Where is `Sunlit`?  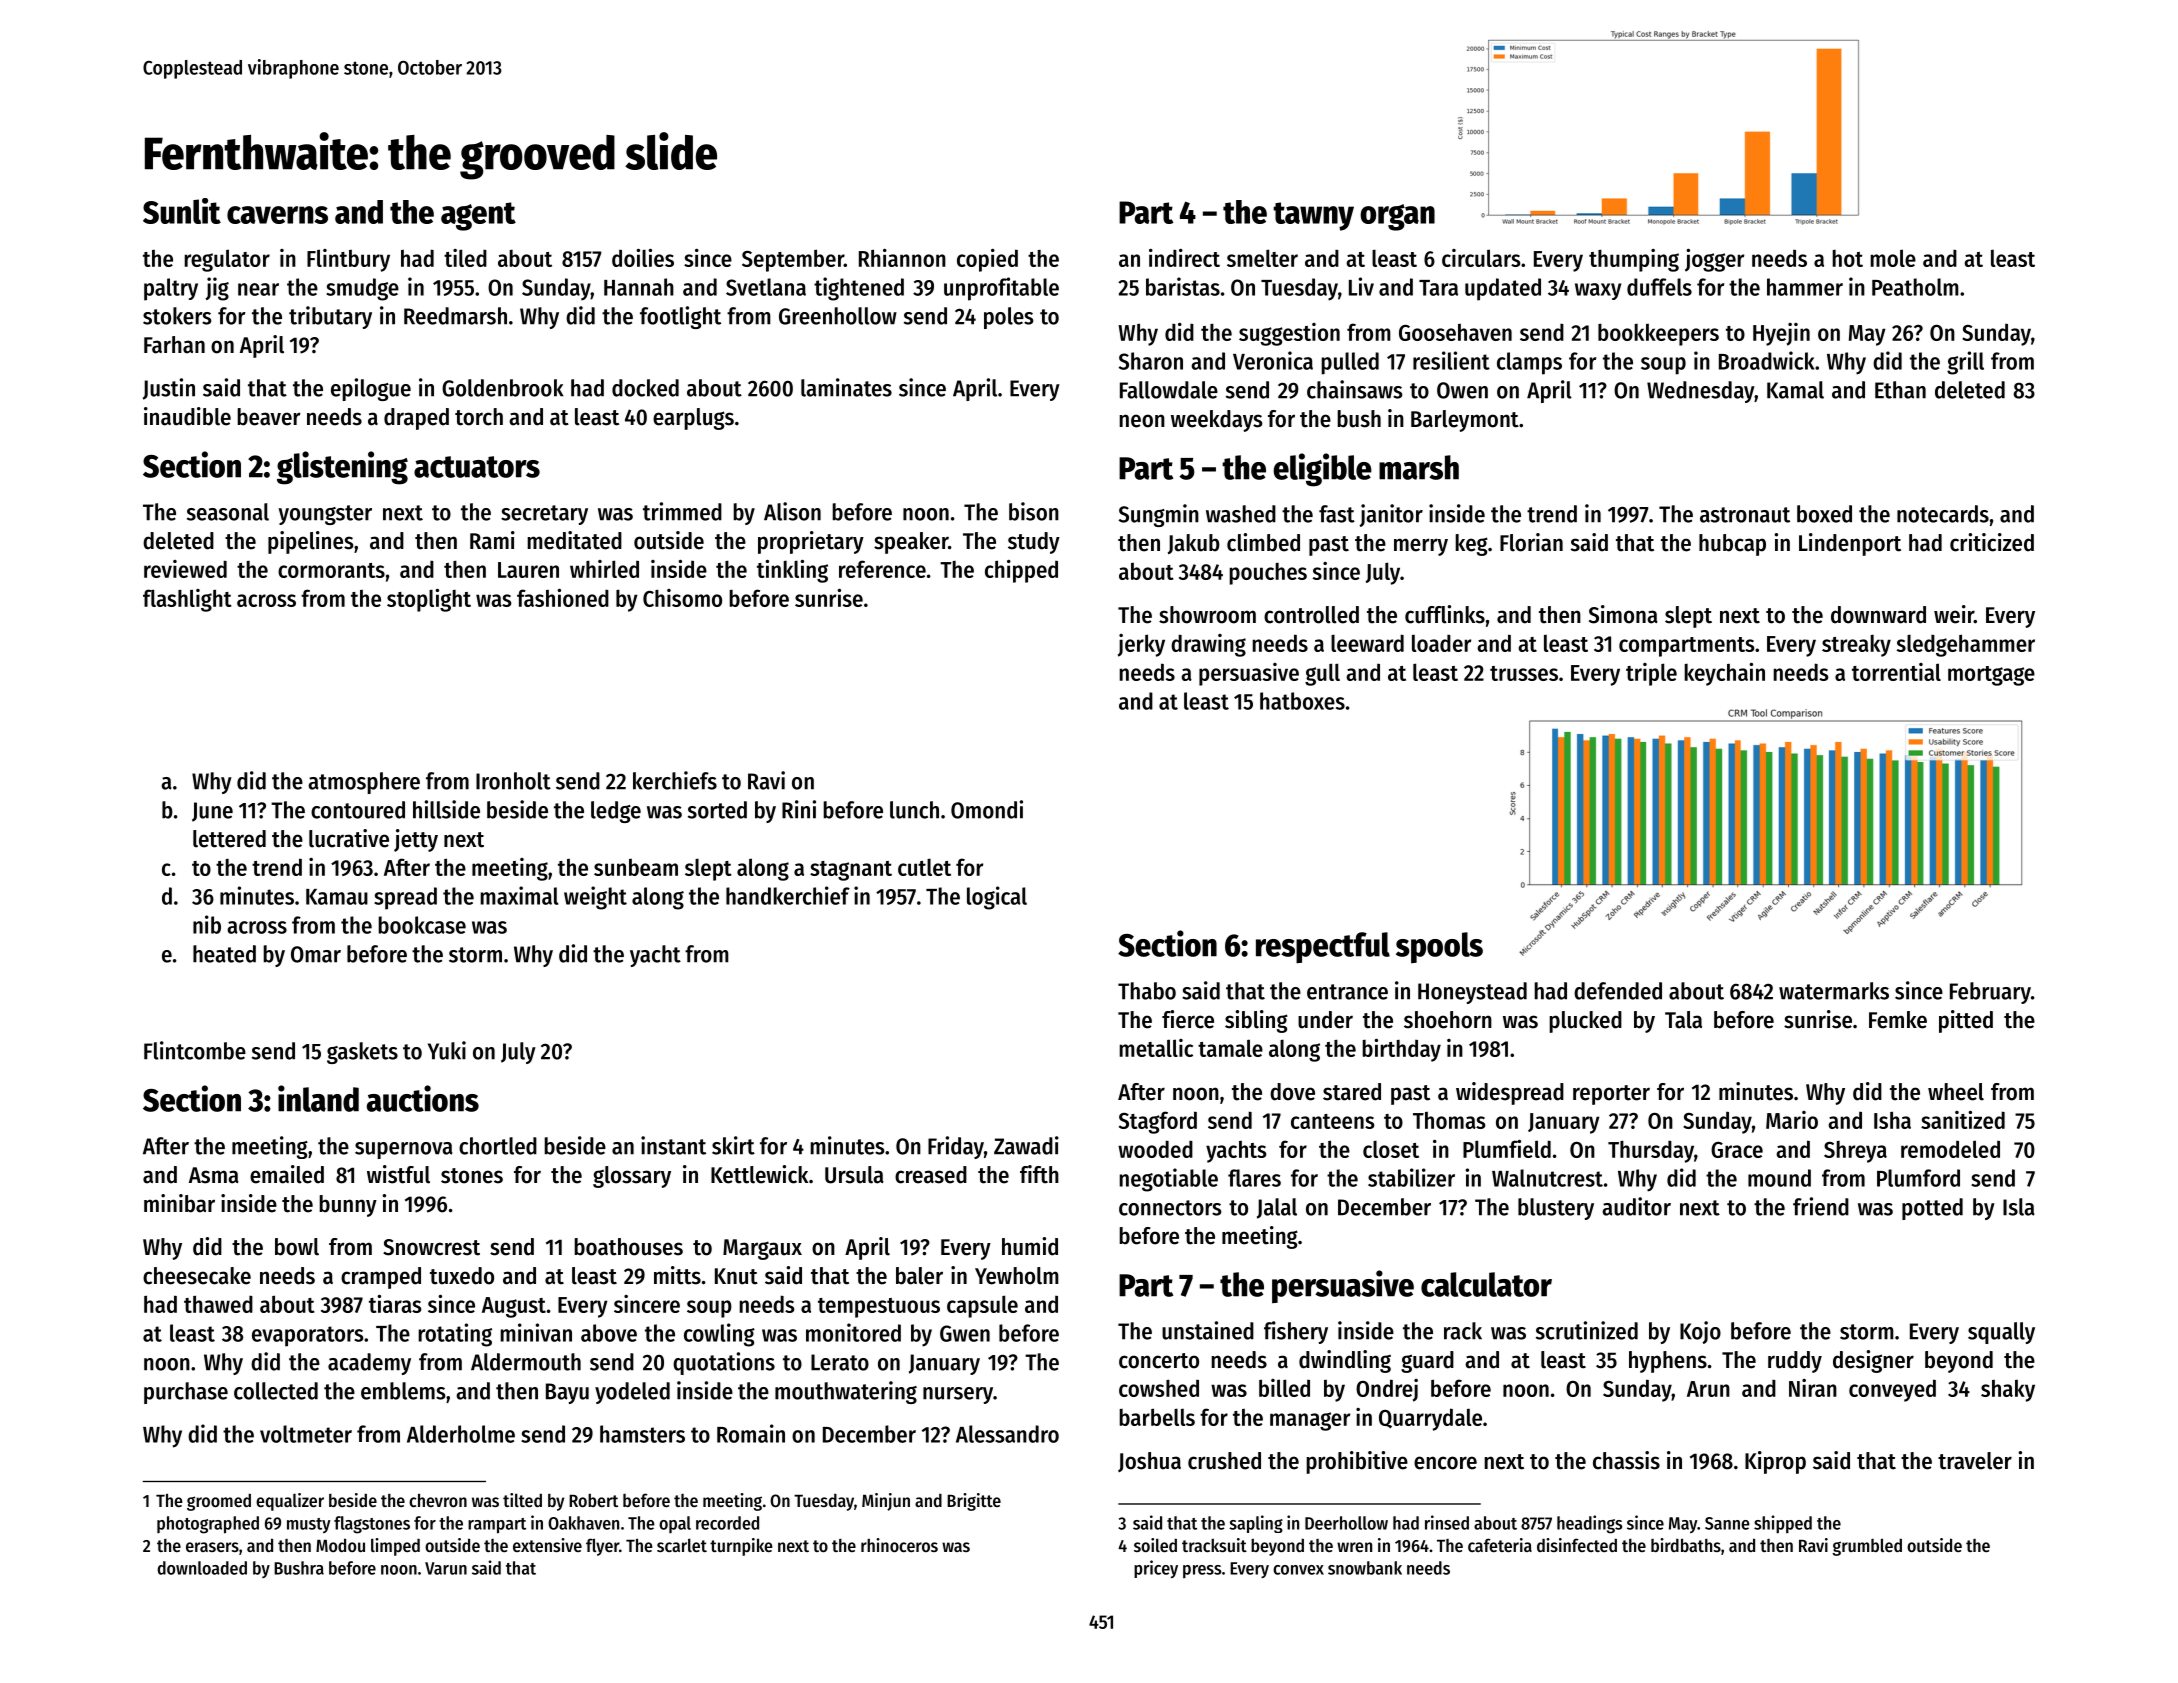 Sunlit is located at coordinates (182, 211).
